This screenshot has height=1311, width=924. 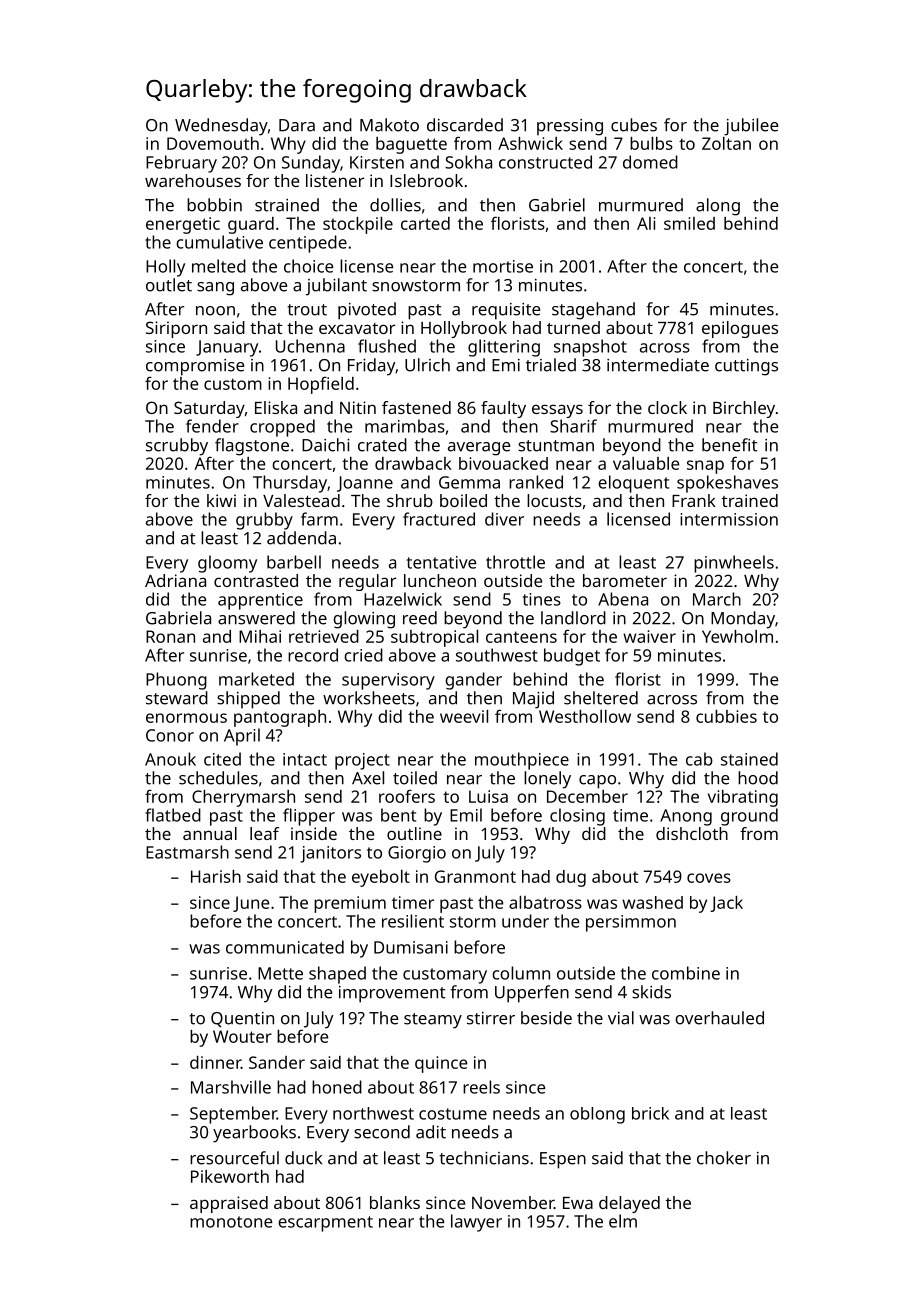 I want to click on weevil, so click(x=464, y=716).
